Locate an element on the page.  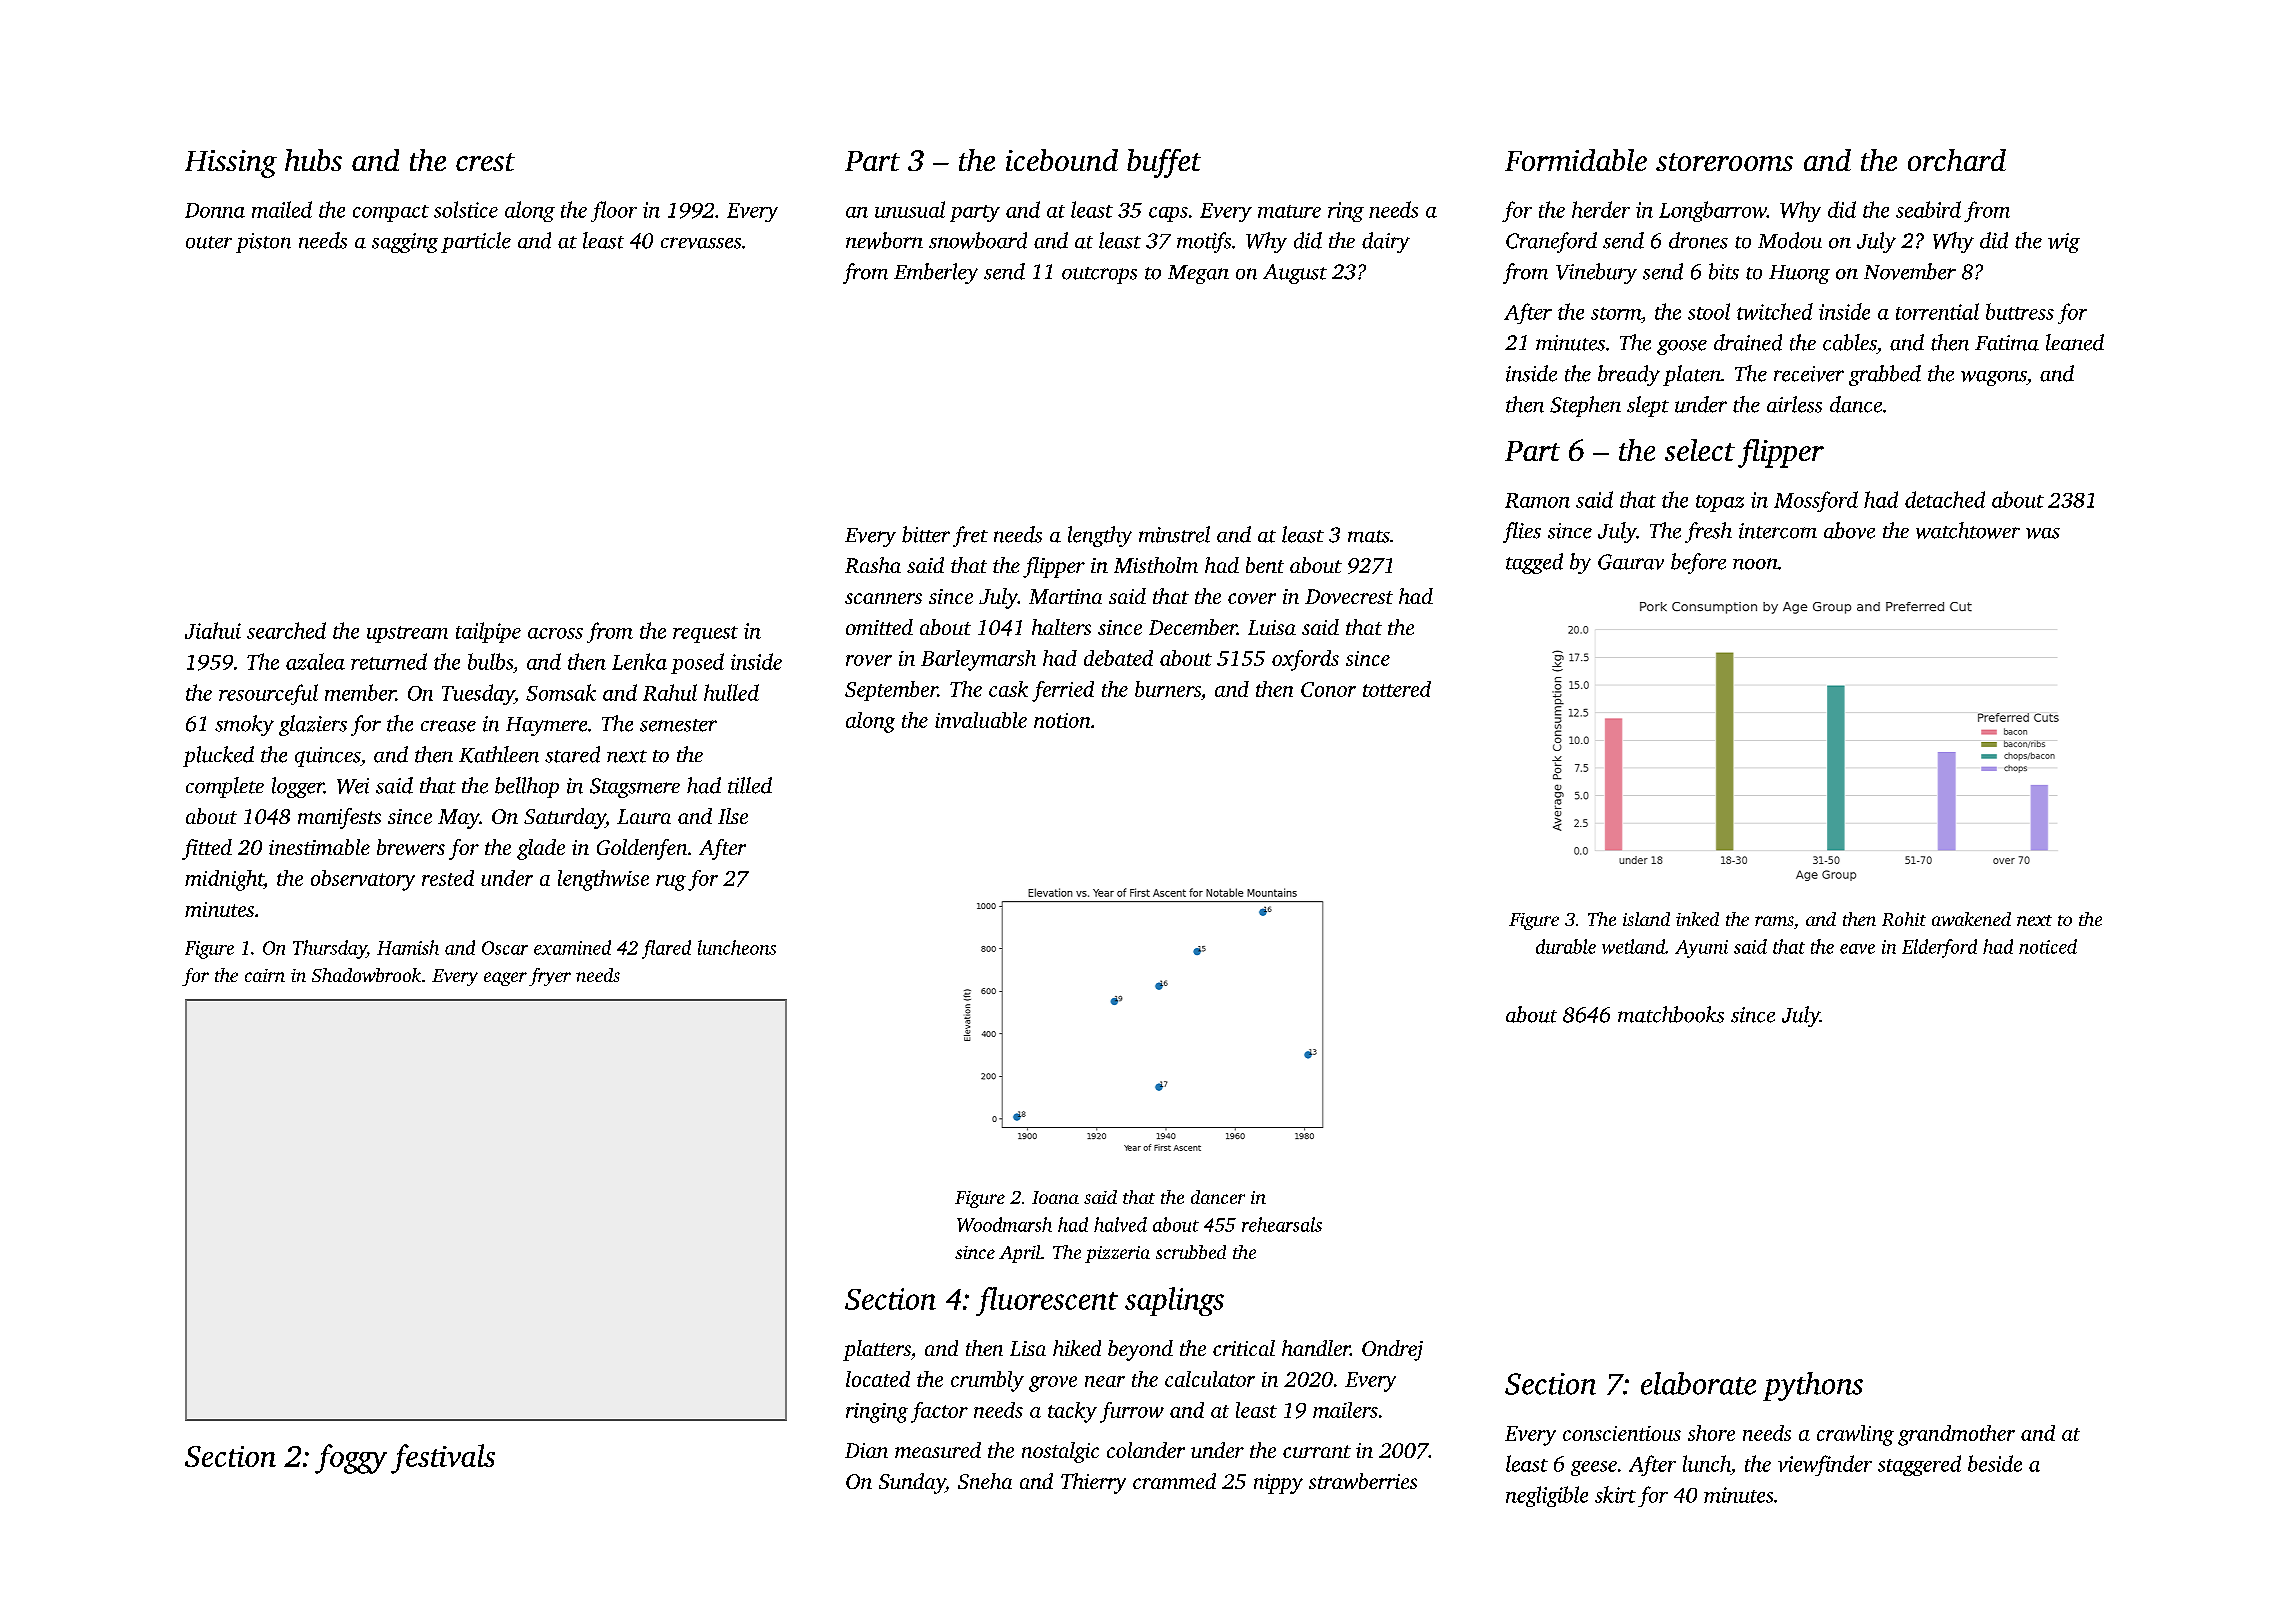
foggy is located at coordinates (351, 1459).
